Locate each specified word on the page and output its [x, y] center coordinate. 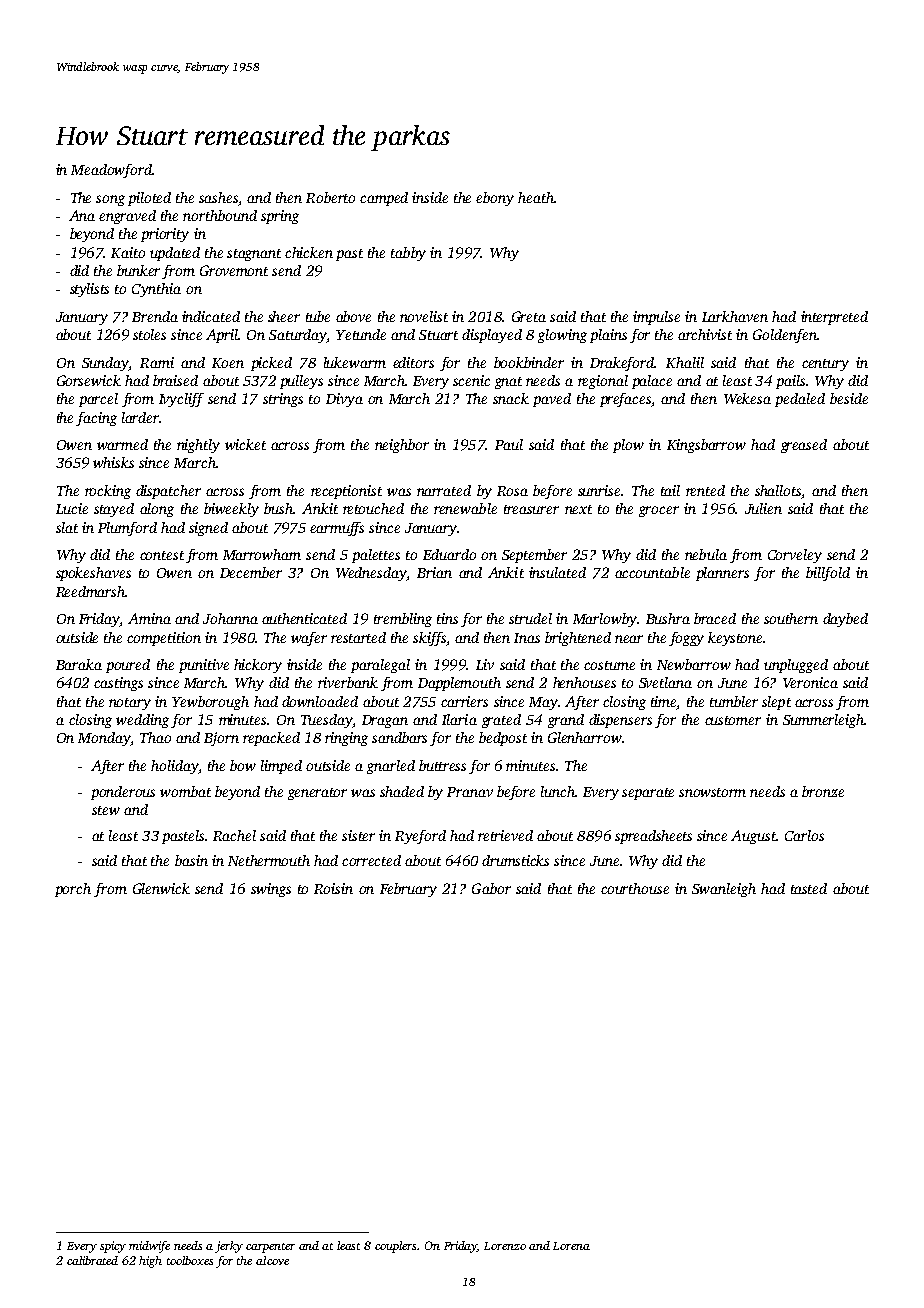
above [353, 316]
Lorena [571, 1246]
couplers [396, 1247]
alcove [272, 1260]
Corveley [795, 556]
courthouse [635, 888]
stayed [114, 510]
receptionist [346, 492]
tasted [809, 888]
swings [271, 890]
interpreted [834, 318]
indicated [211, 316]
